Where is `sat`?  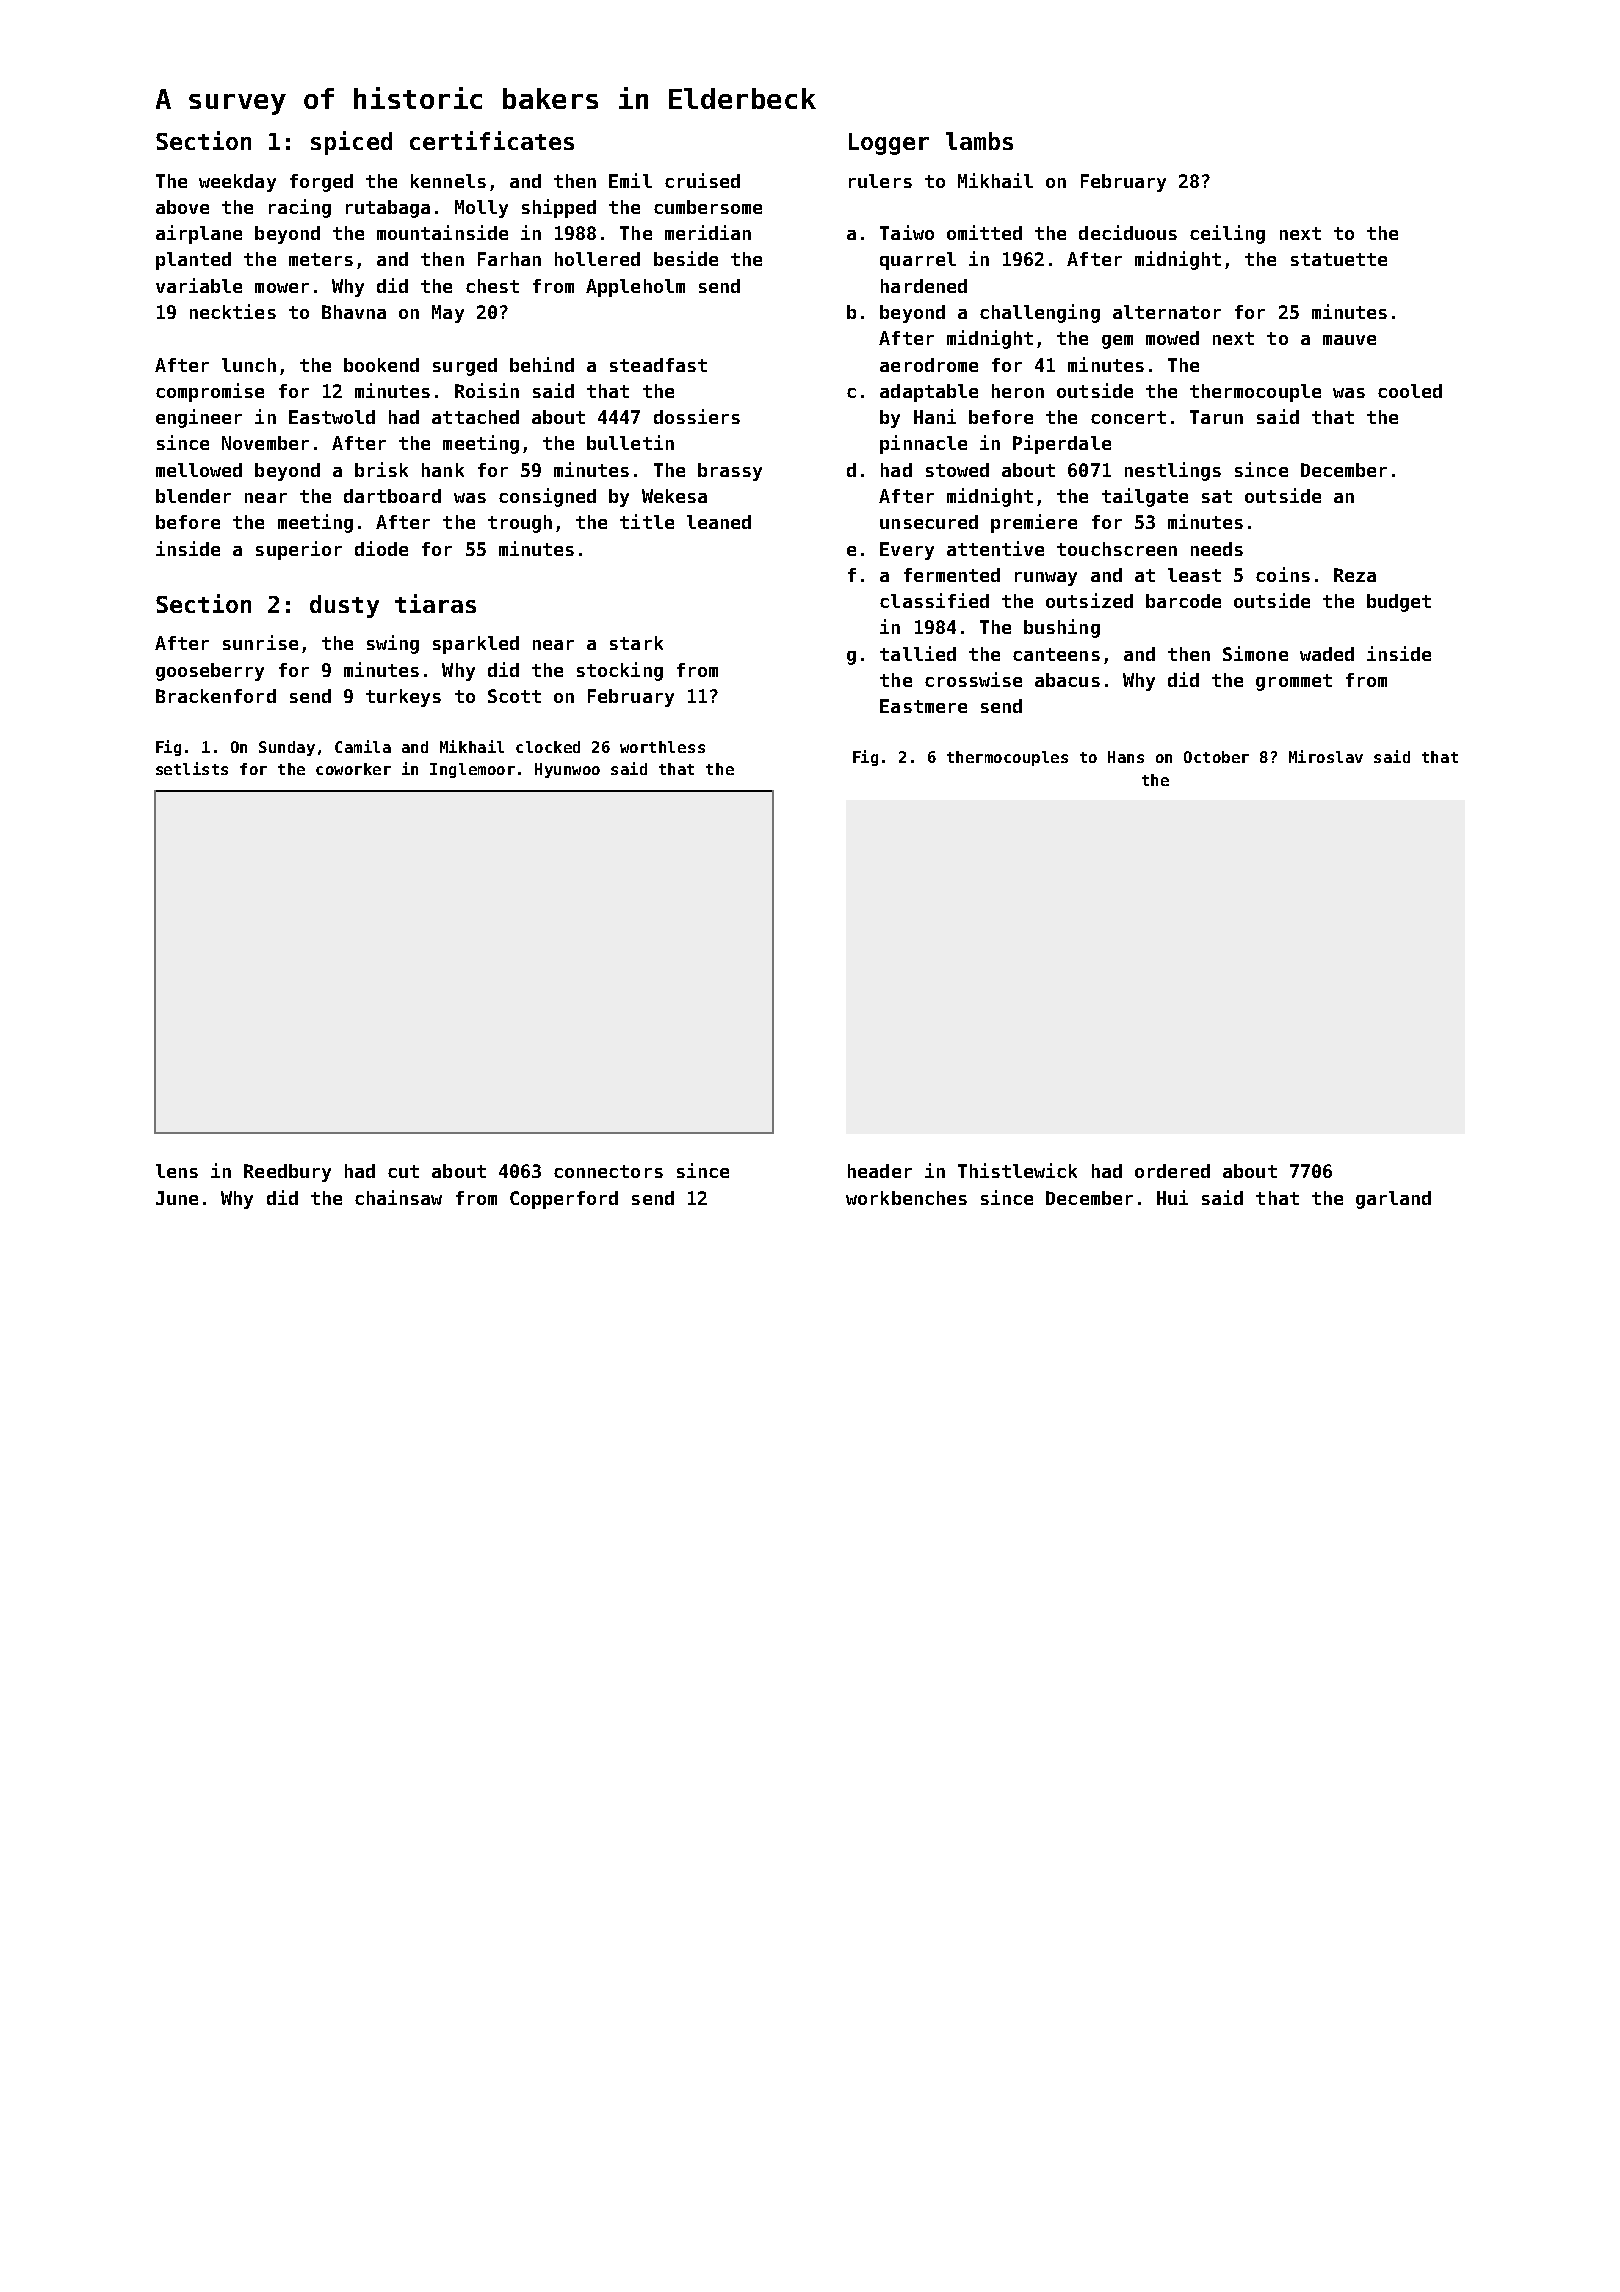
sat is located at coordinates (1217, 496).
